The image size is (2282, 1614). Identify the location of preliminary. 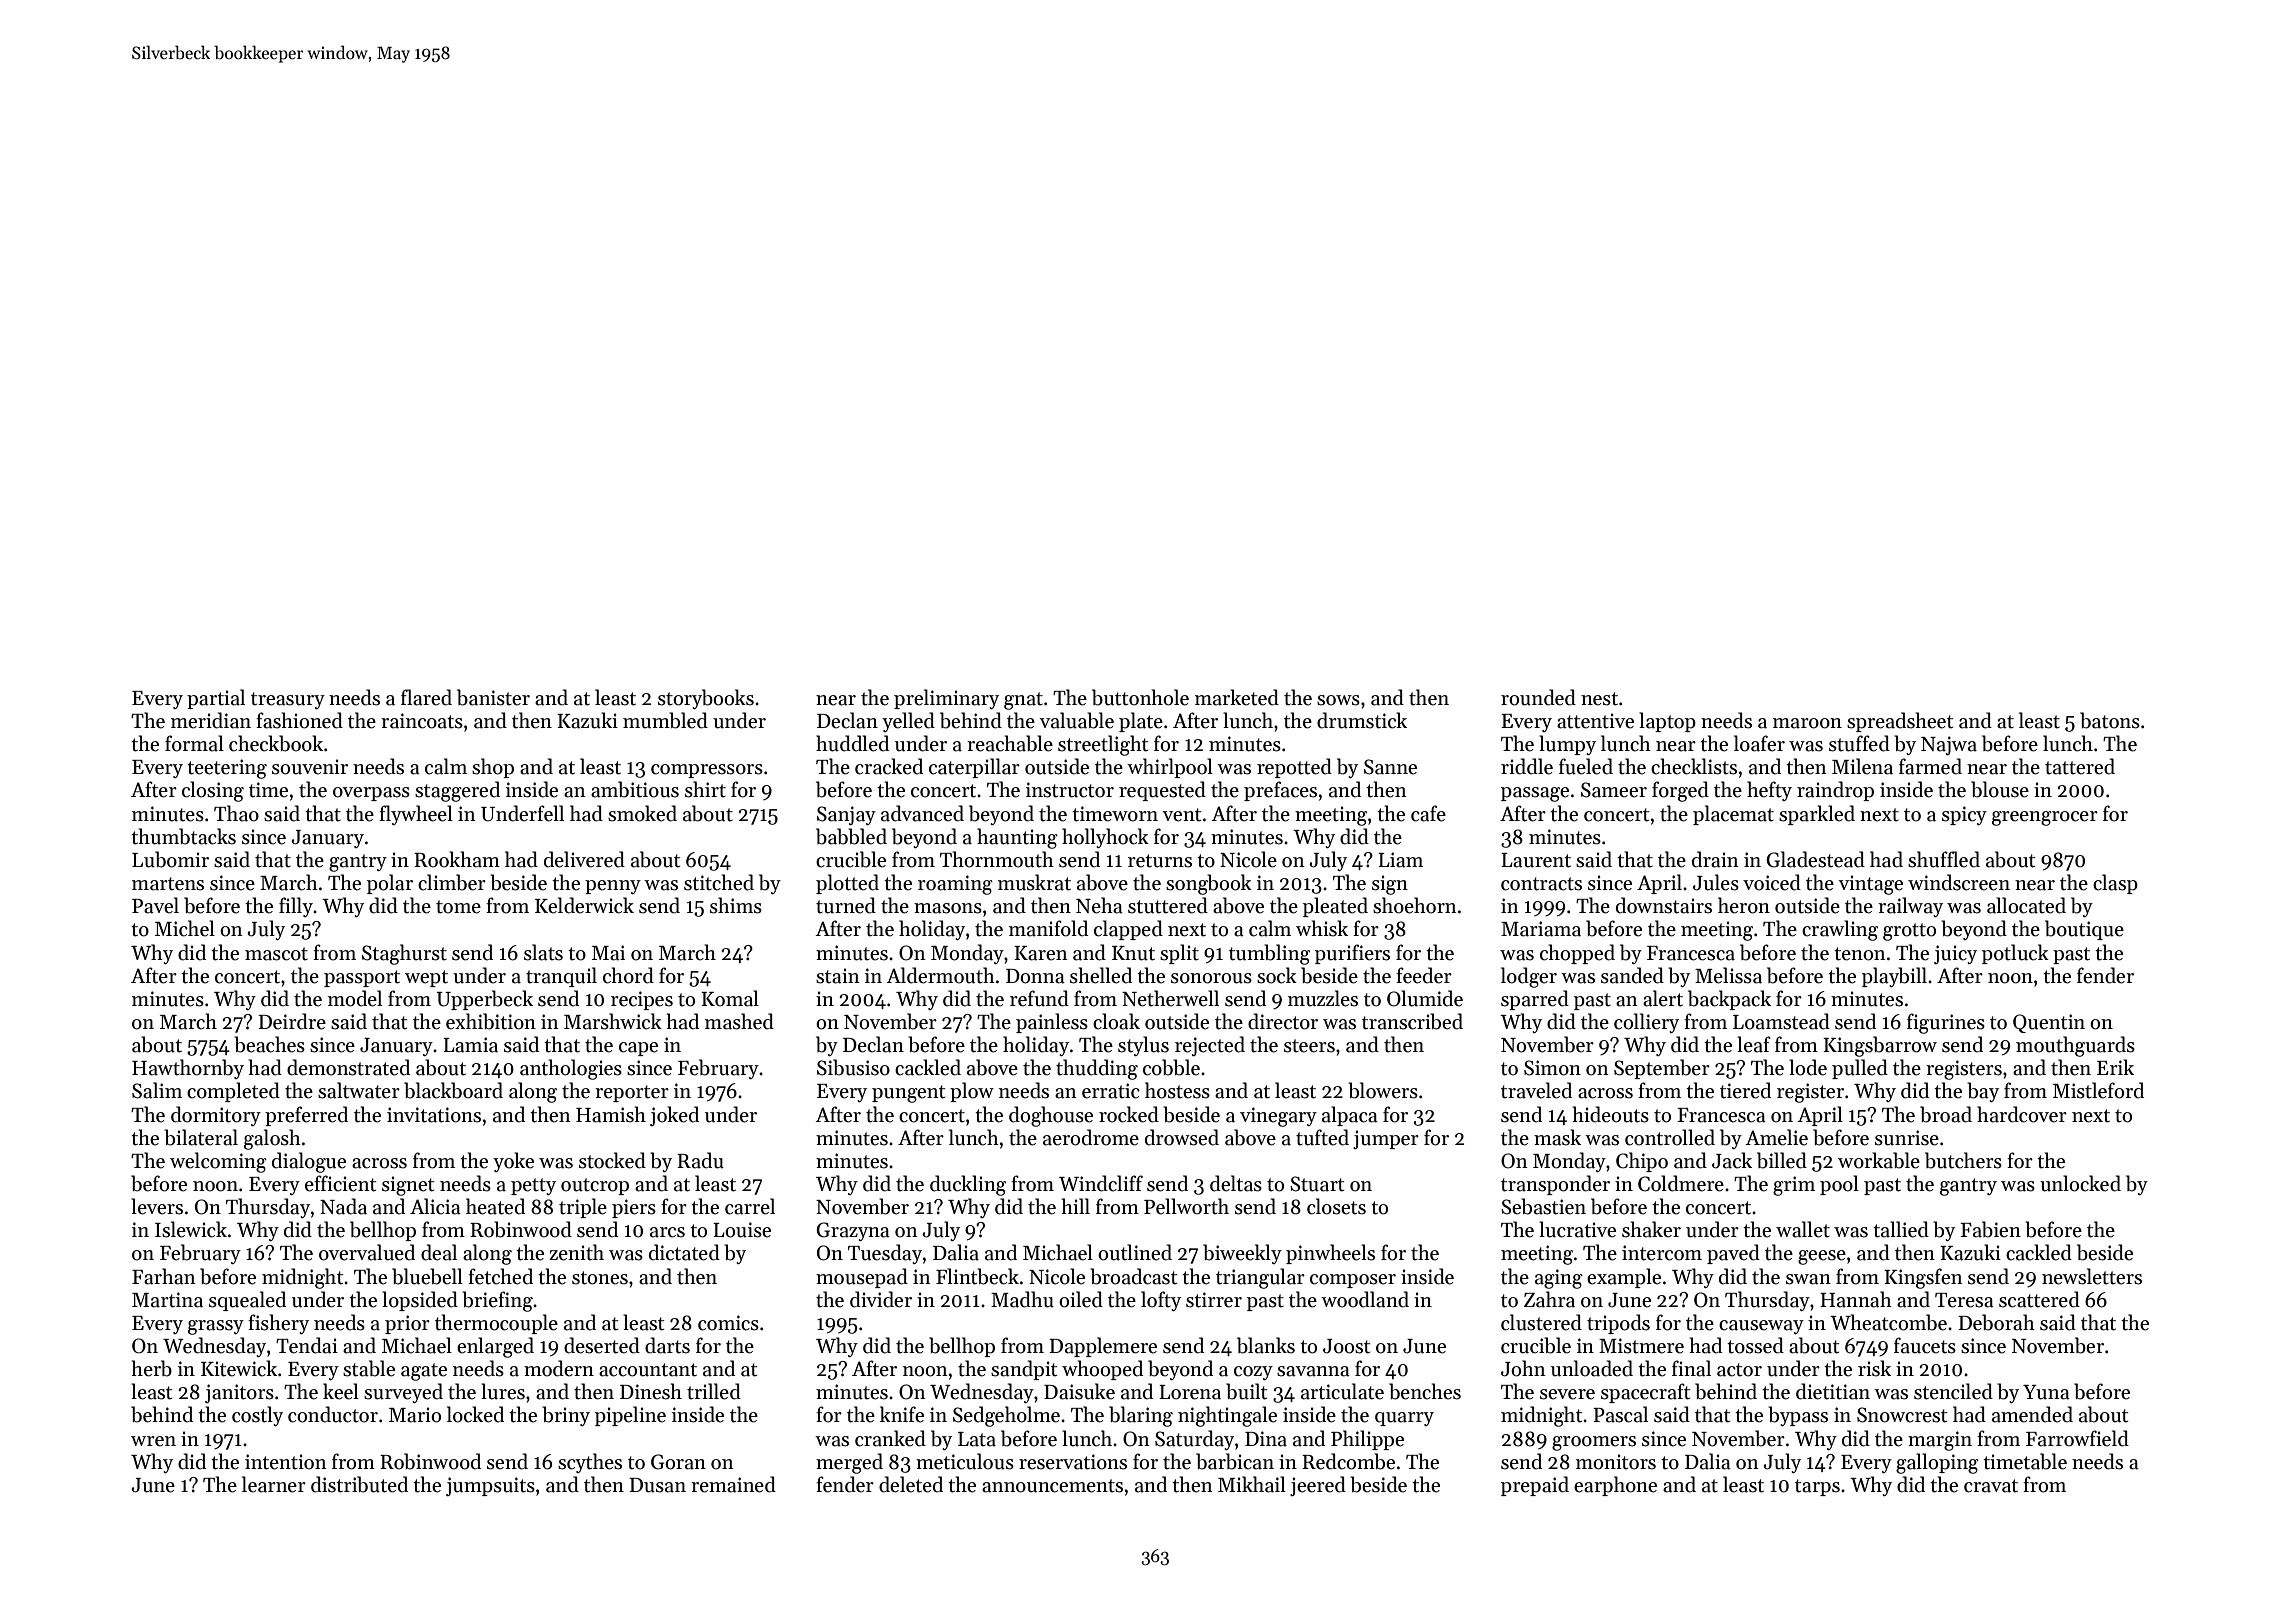
(946, 699).
